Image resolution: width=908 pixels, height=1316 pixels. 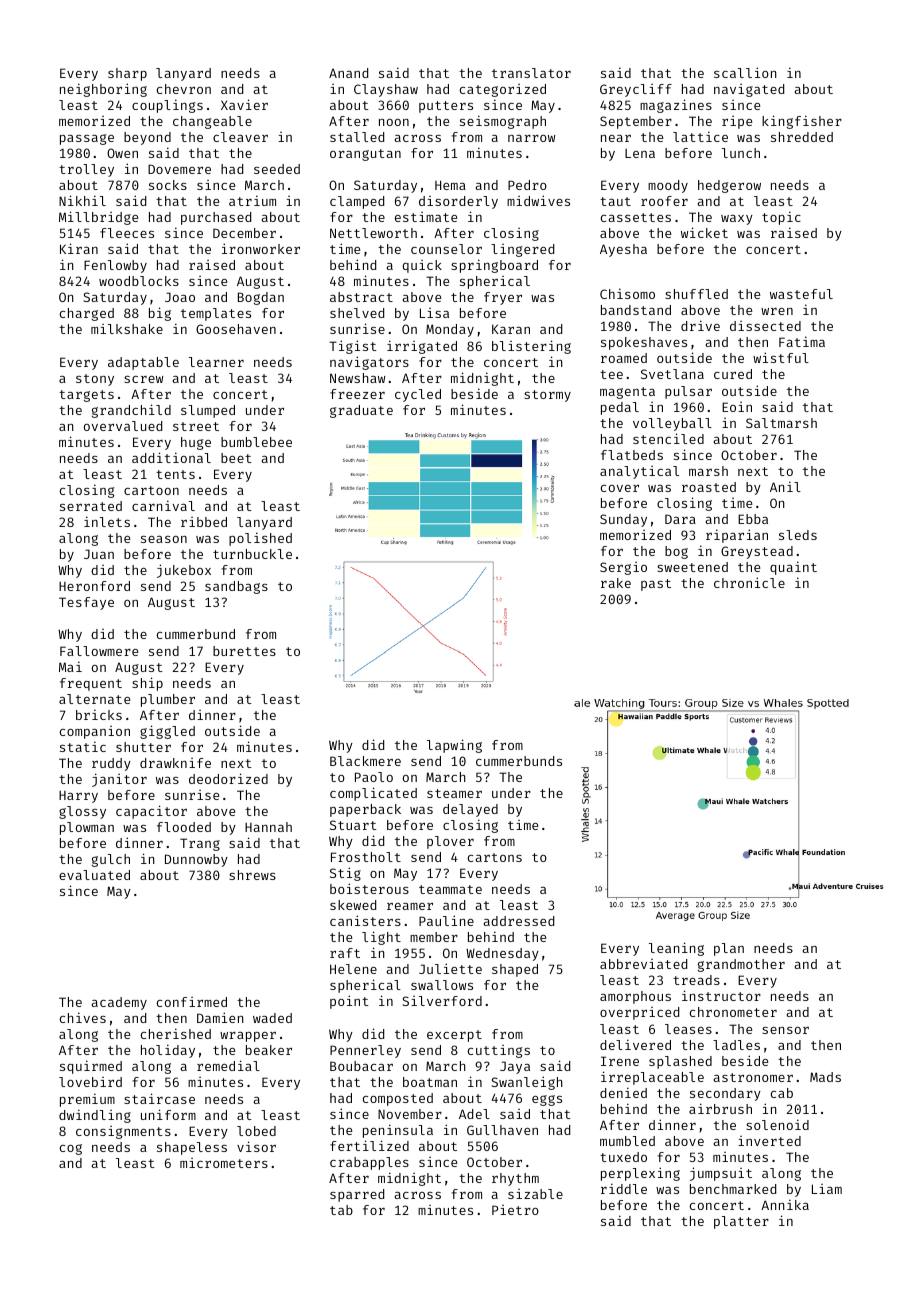 I want to click on season, so click(x=164, y=539).
